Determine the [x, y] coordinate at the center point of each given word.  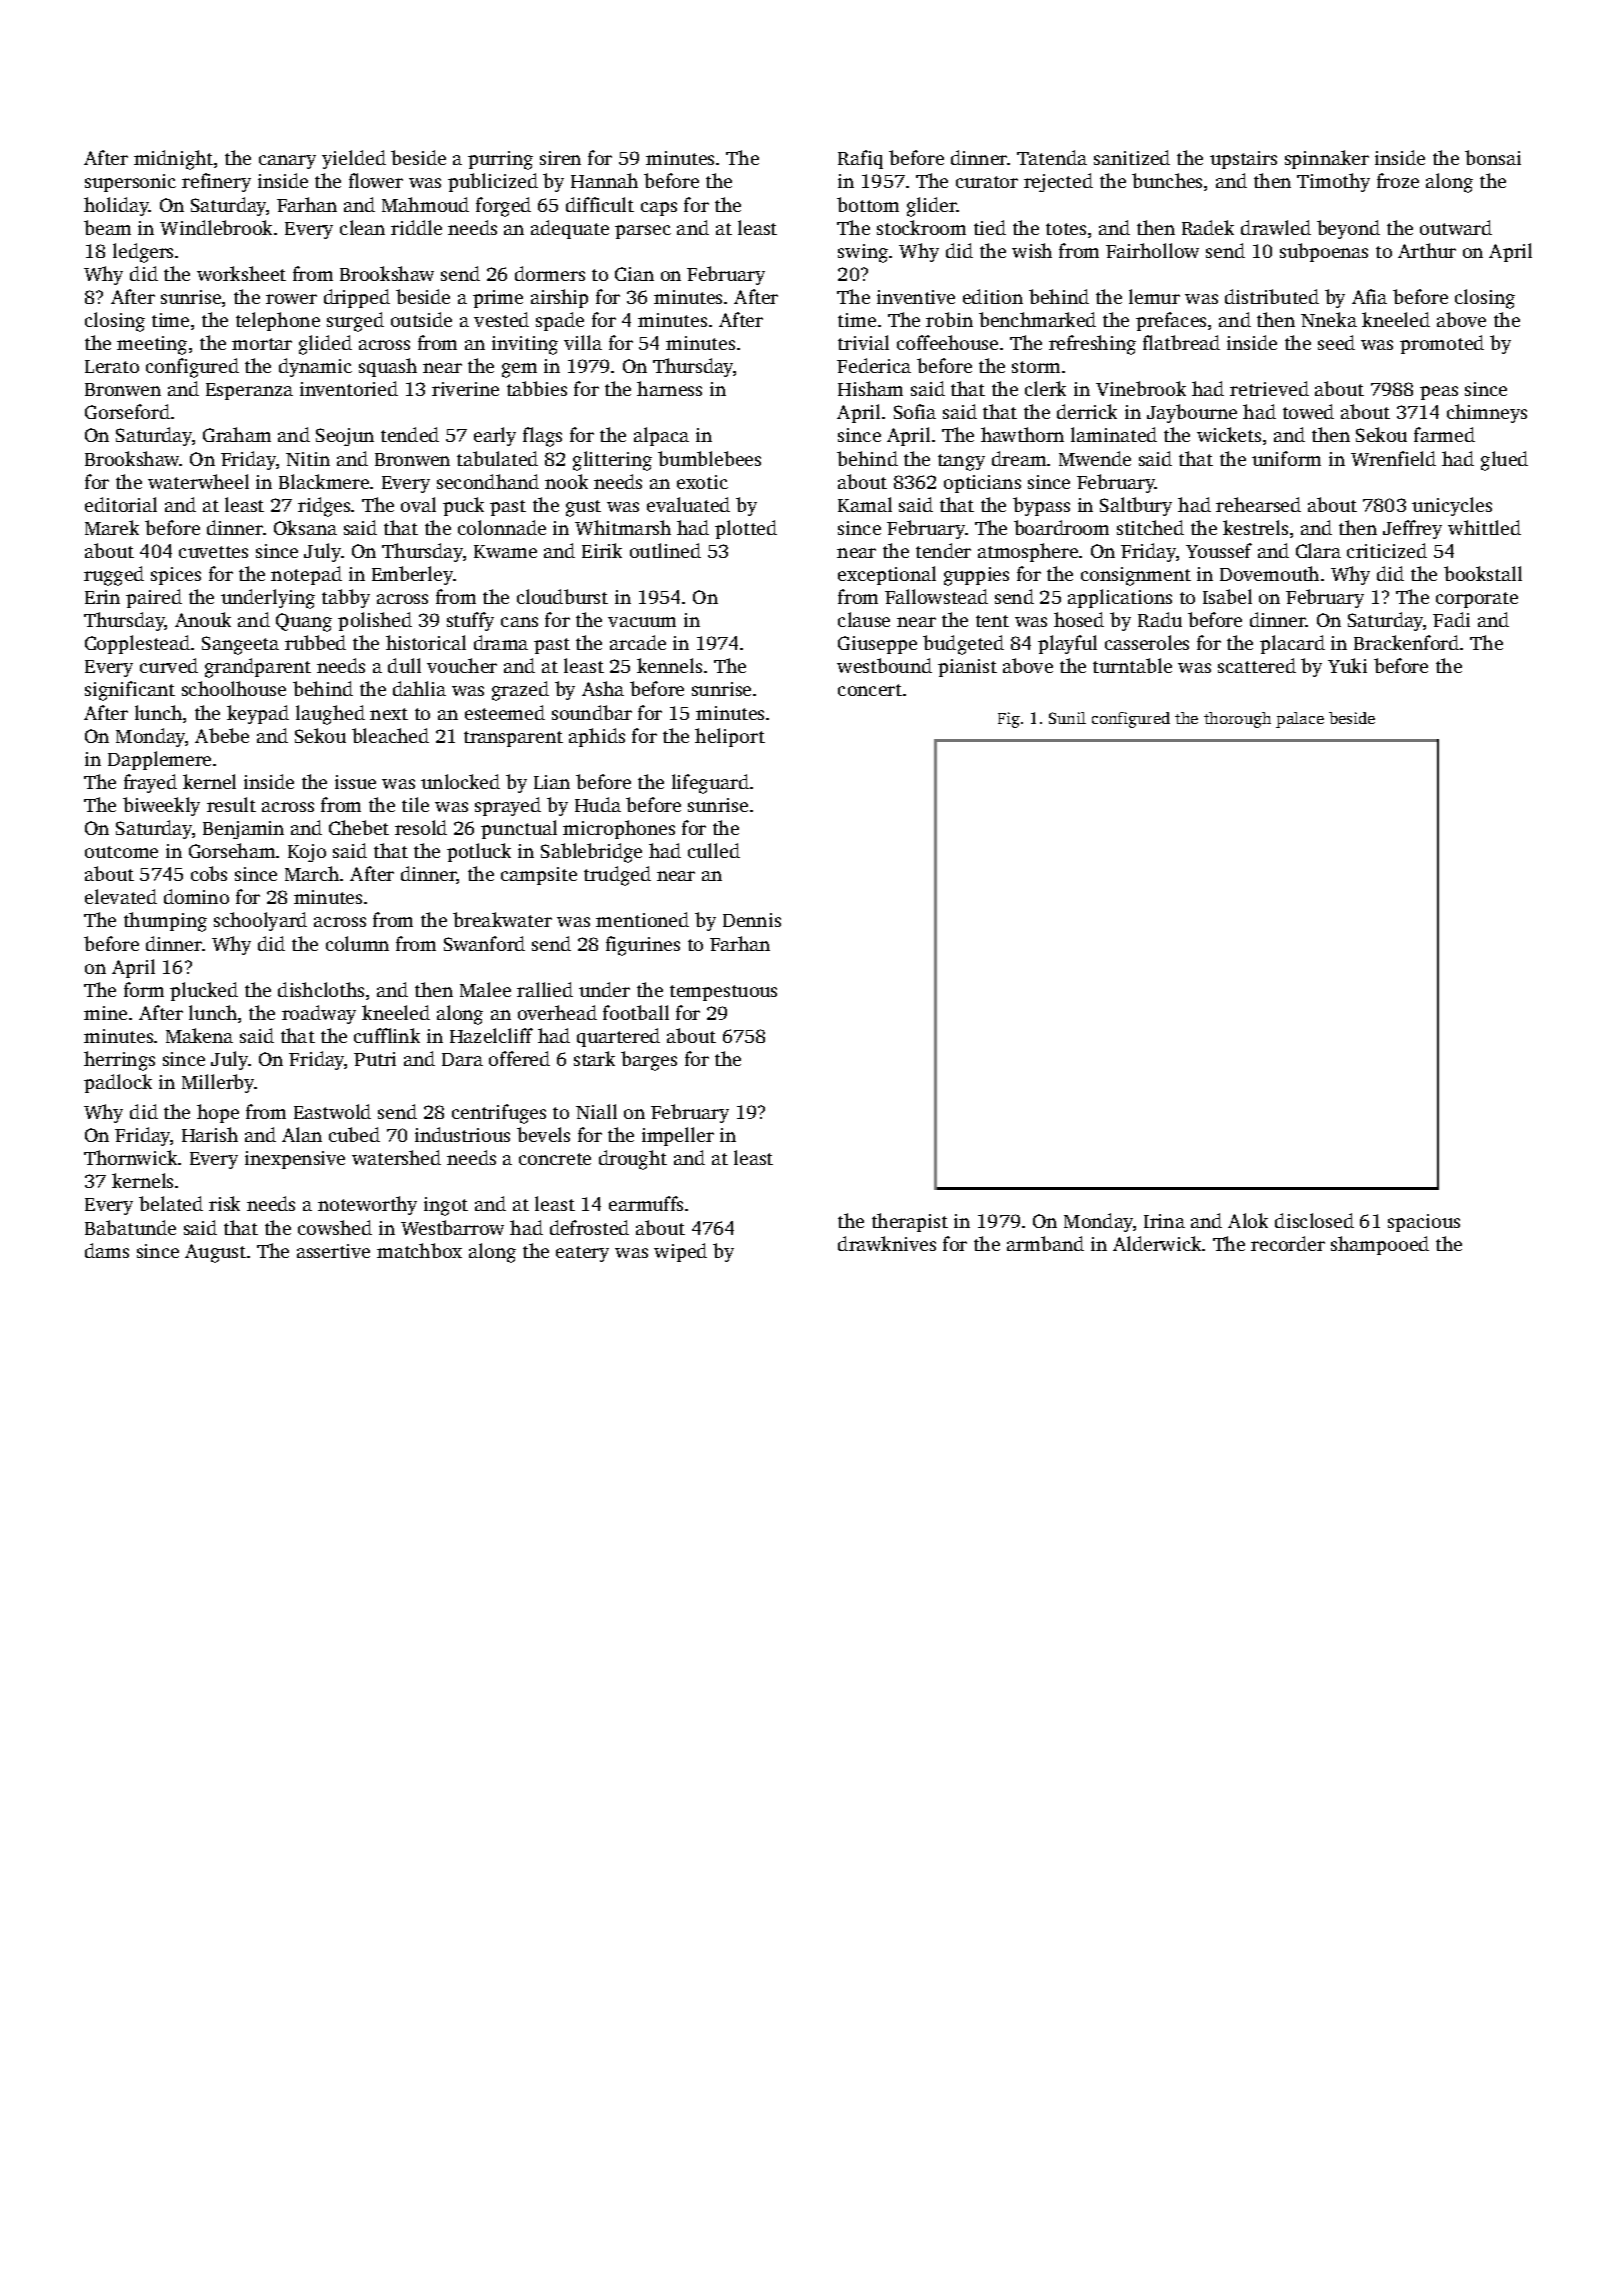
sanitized [1132, 157]
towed [1308, 411]
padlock [118, 1083]
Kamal [865, 504]
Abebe [222, 735]
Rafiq [860, 159]
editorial [121, 504]
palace [1300, 720]
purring [500, 160]
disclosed [1314, 1220]
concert [870, 690]
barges [649, 1061]
